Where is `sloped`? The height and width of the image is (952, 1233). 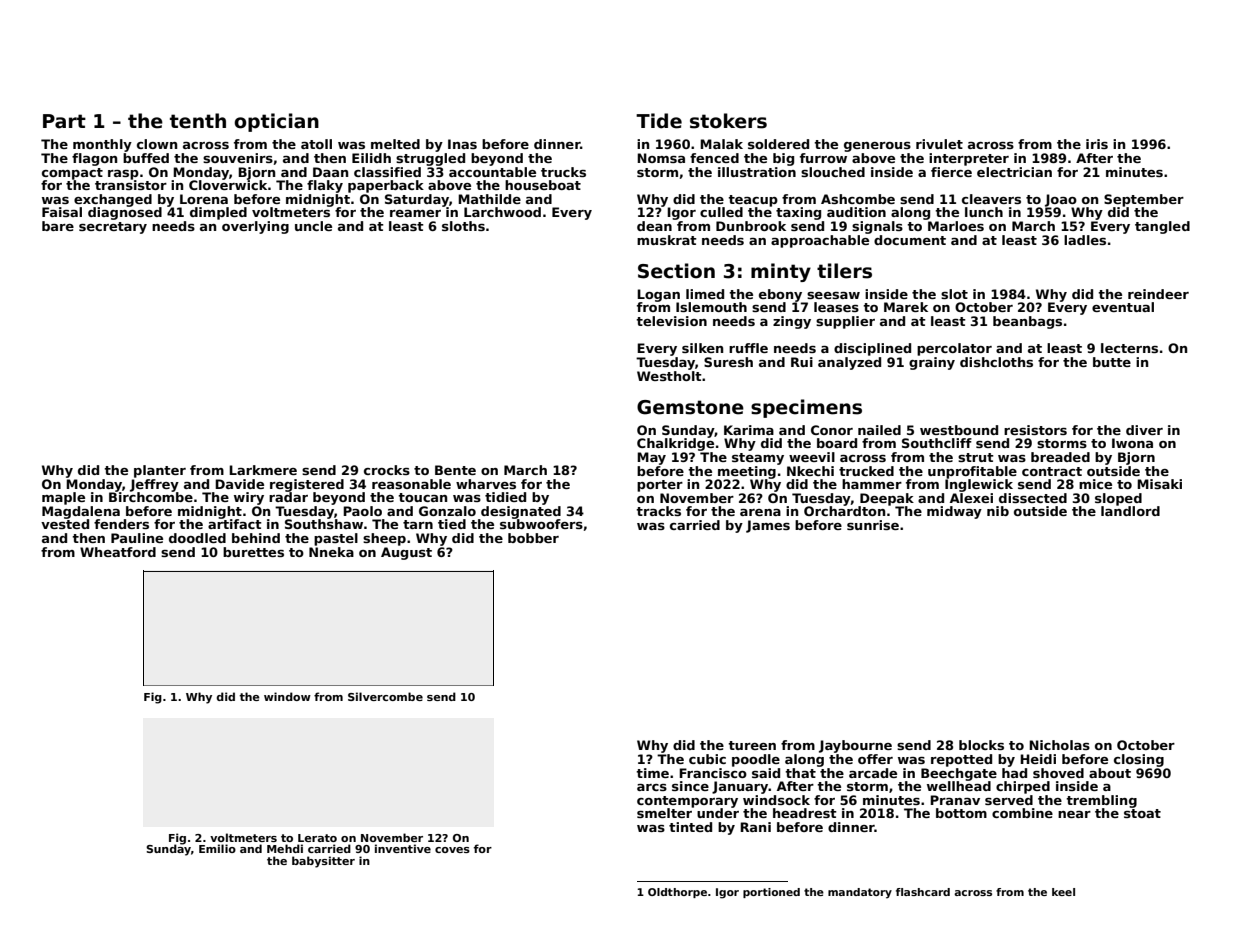 sloped is located at coordinates (1118, 499).
